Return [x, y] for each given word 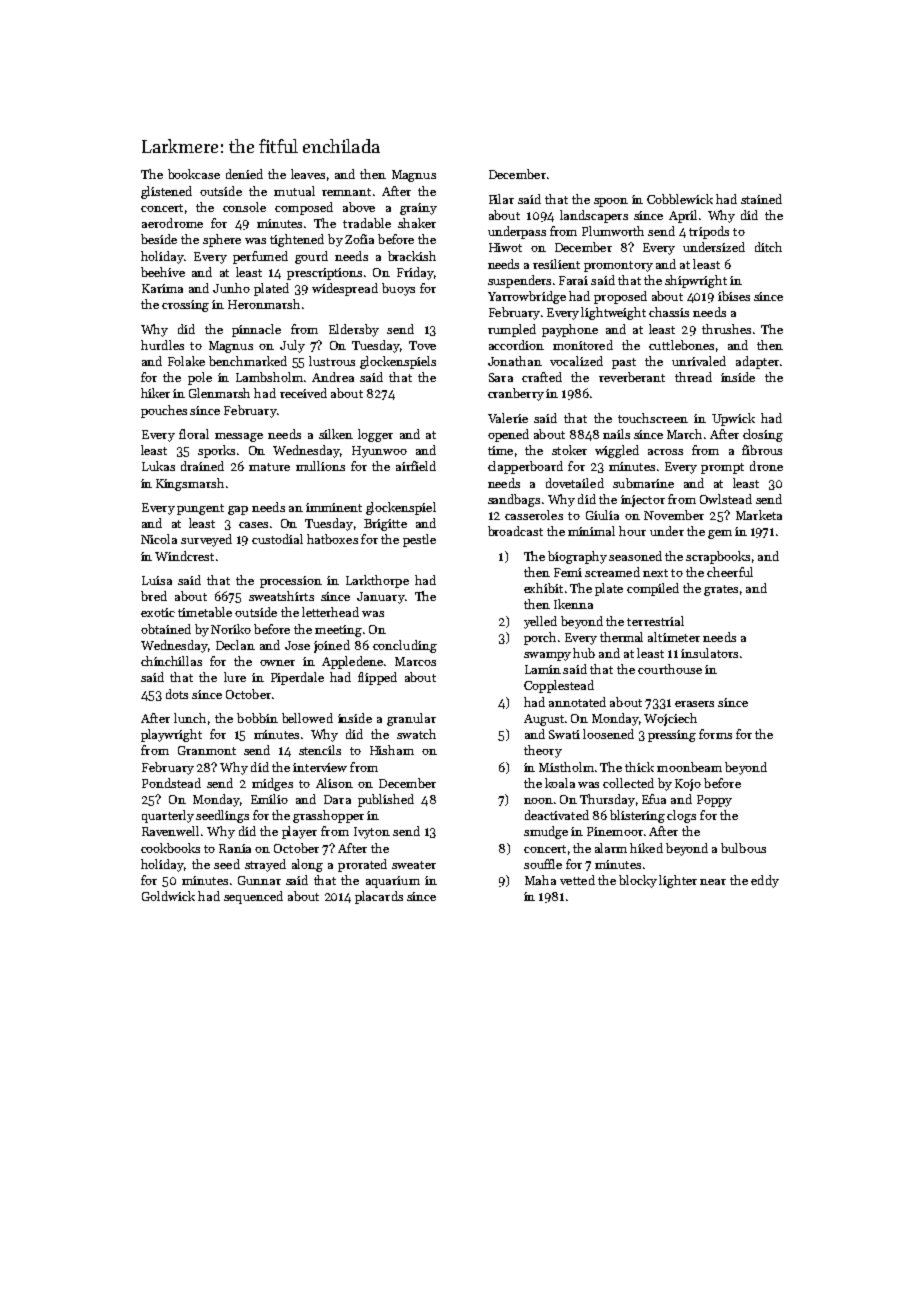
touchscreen [653, 418]
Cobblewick [680, 199]
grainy [418, 209]
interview [320, 767]
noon [538, 801]
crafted [542, 377]
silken [336, 434]
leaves [308, 174]
